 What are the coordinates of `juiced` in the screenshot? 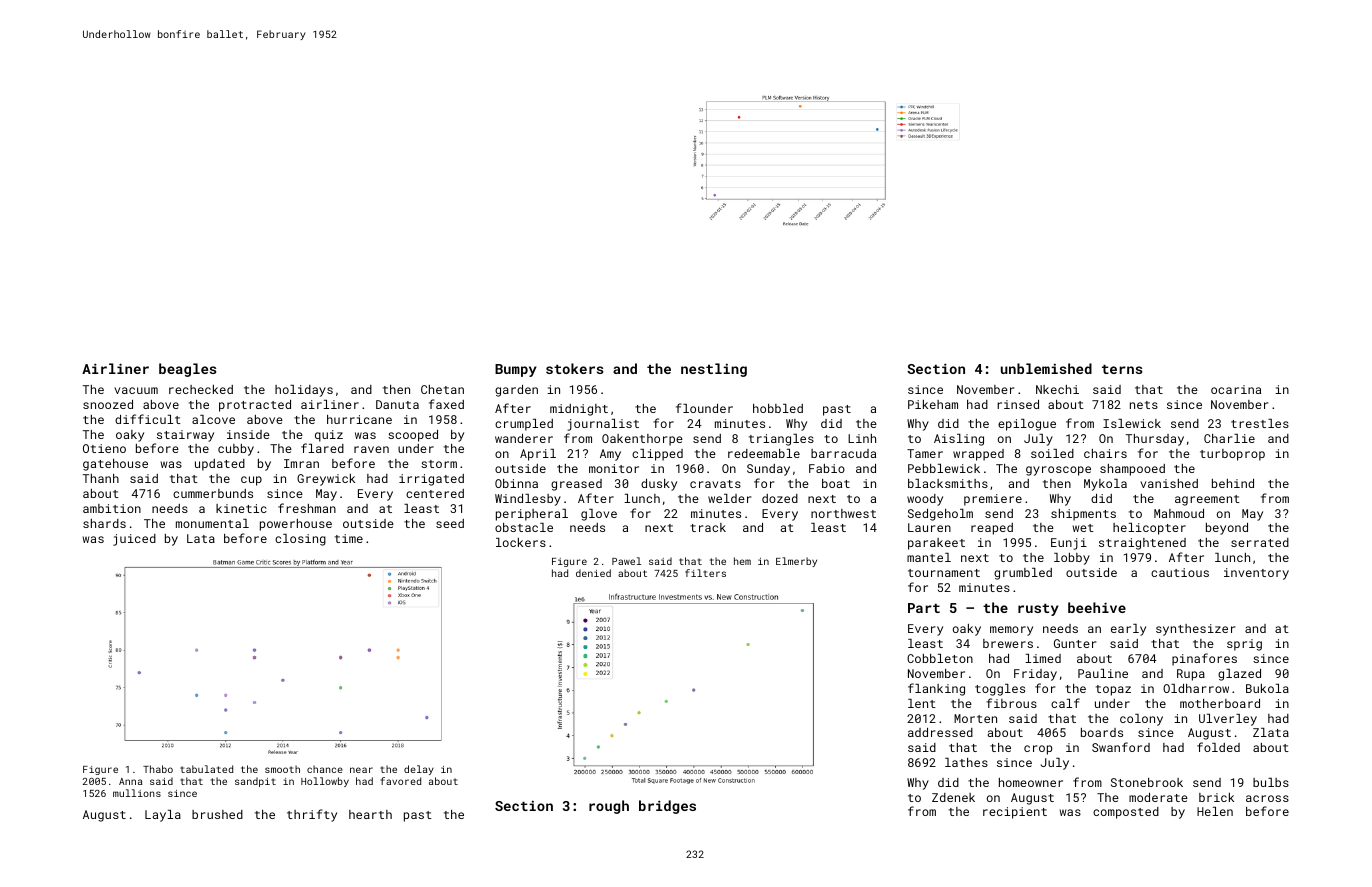 It's located at (134, 540).
